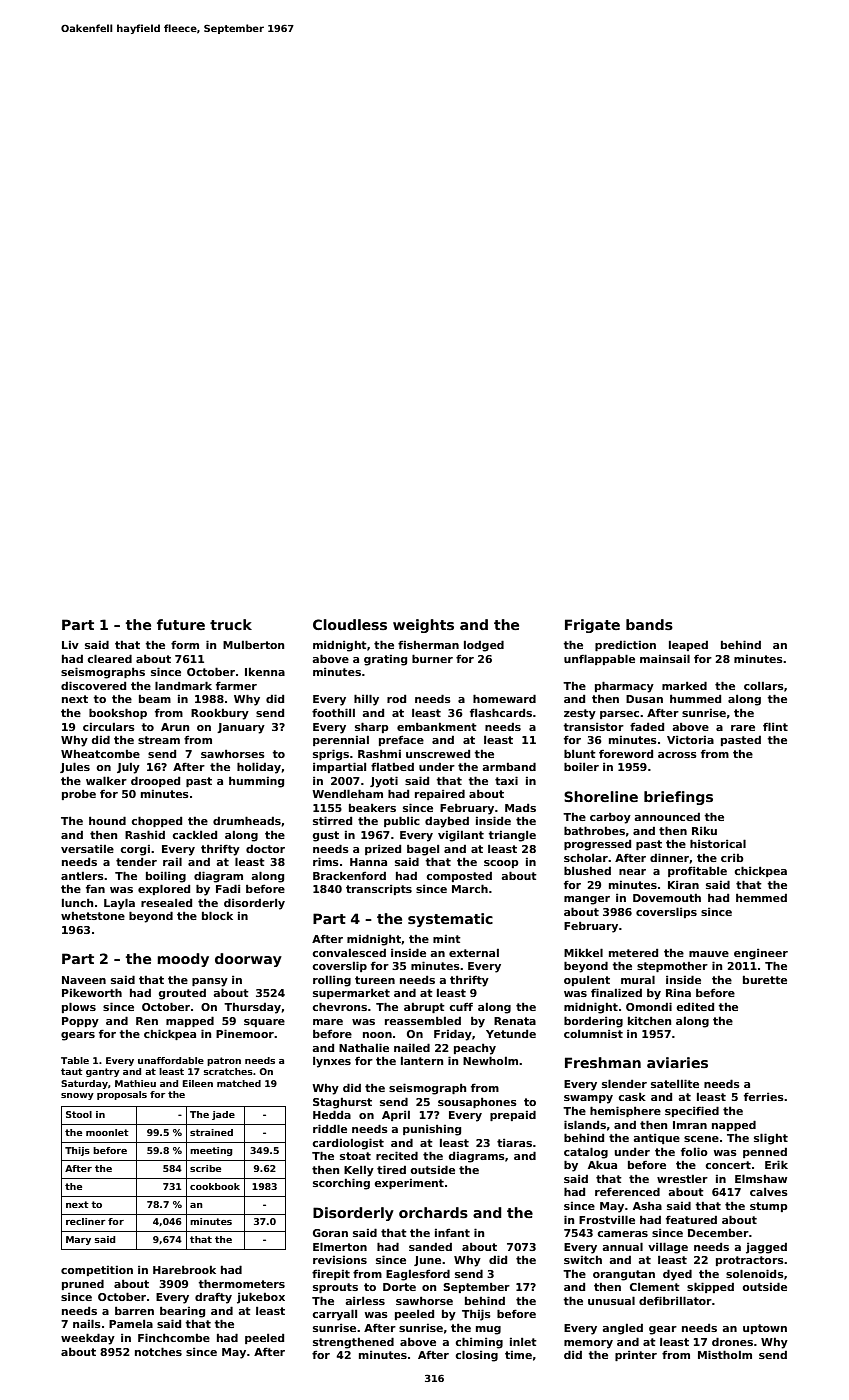  Describe the element at coordinates (184, 1270) in the screenshot. I see `Harebrook` at that location.
